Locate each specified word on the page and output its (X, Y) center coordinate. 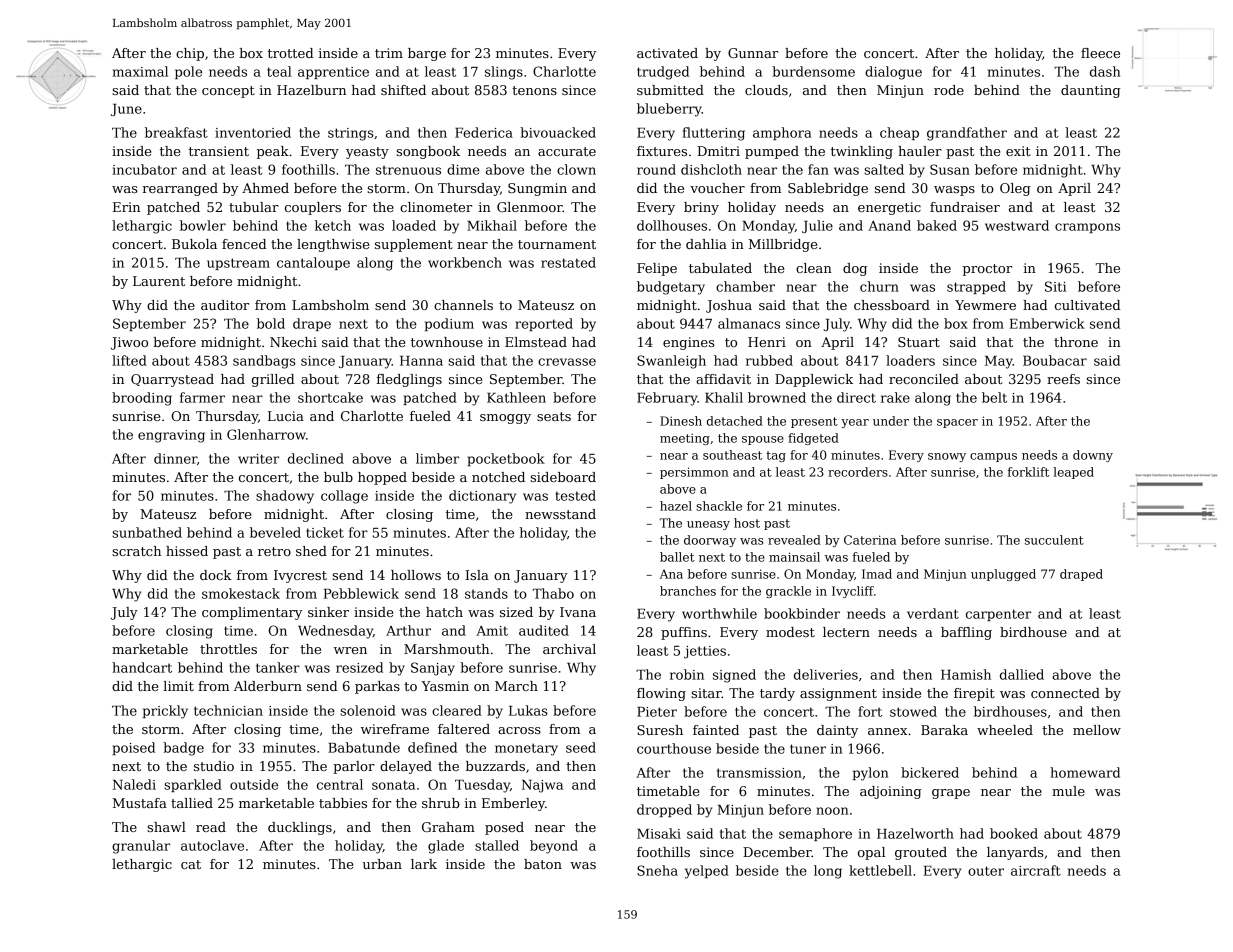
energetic (889, 208)
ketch (333, 225)
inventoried (253, 132)
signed (734, 676)
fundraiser (965, 207)
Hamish (966, 674)
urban (382, 864)
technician (228, 710)
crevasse (567, 362)
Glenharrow (266, 434)
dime (463, 169)
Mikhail (492, 225)
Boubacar (1055, 360)
